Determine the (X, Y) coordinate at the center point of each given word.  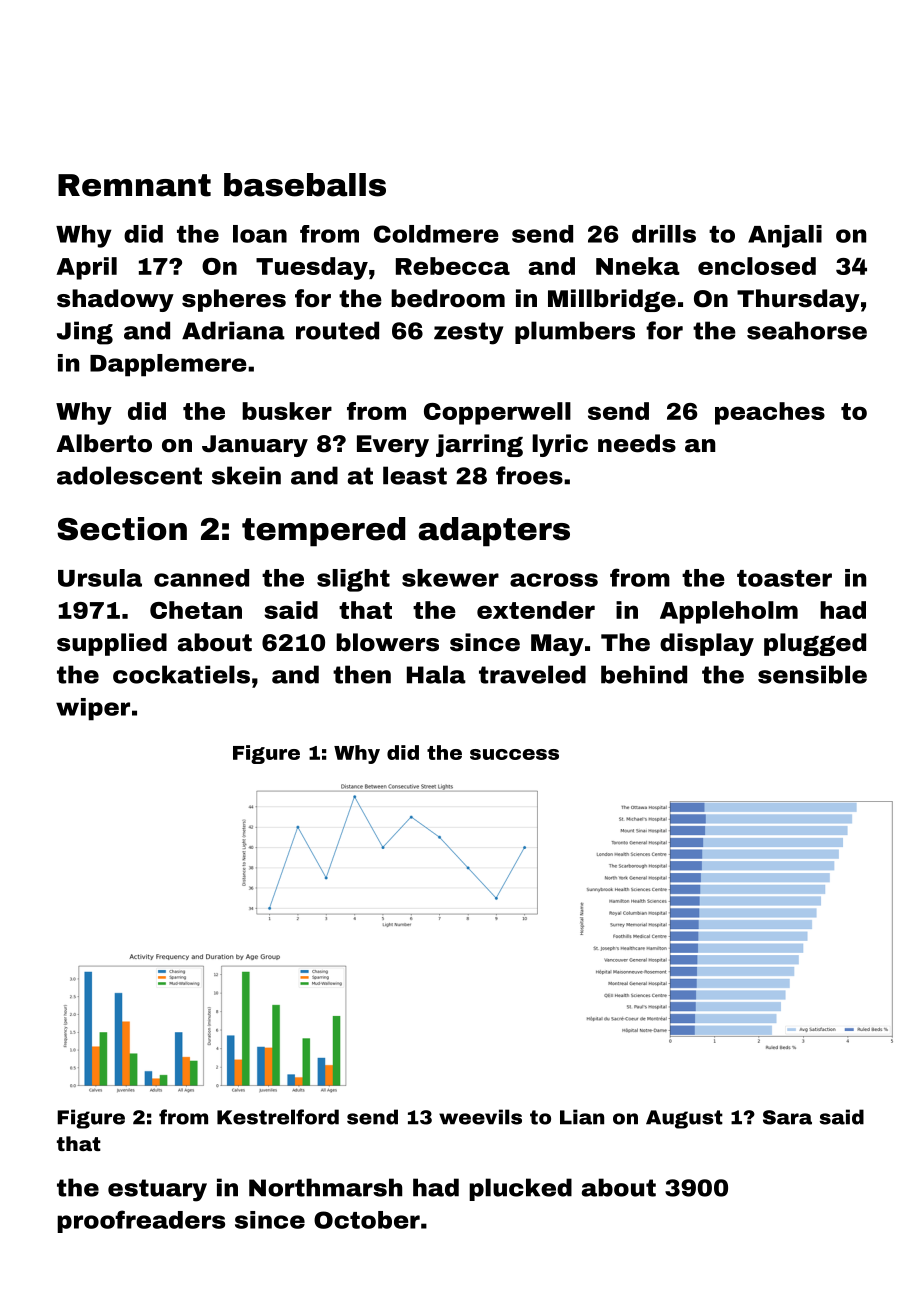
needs (637, 443)
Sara (787, 1117)
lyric (560, 445)
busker (287, 411)
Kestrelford (278, 1117)
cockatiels (181, 674)
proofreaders (141, 1221)
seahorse (807, 330)
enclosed (757, 266)
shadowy (115, 300)
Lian (582, 1117)
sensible (812, 674)
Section (122, 529)
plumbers (575, 332)
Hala (436, 674)
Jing (85, 333)
